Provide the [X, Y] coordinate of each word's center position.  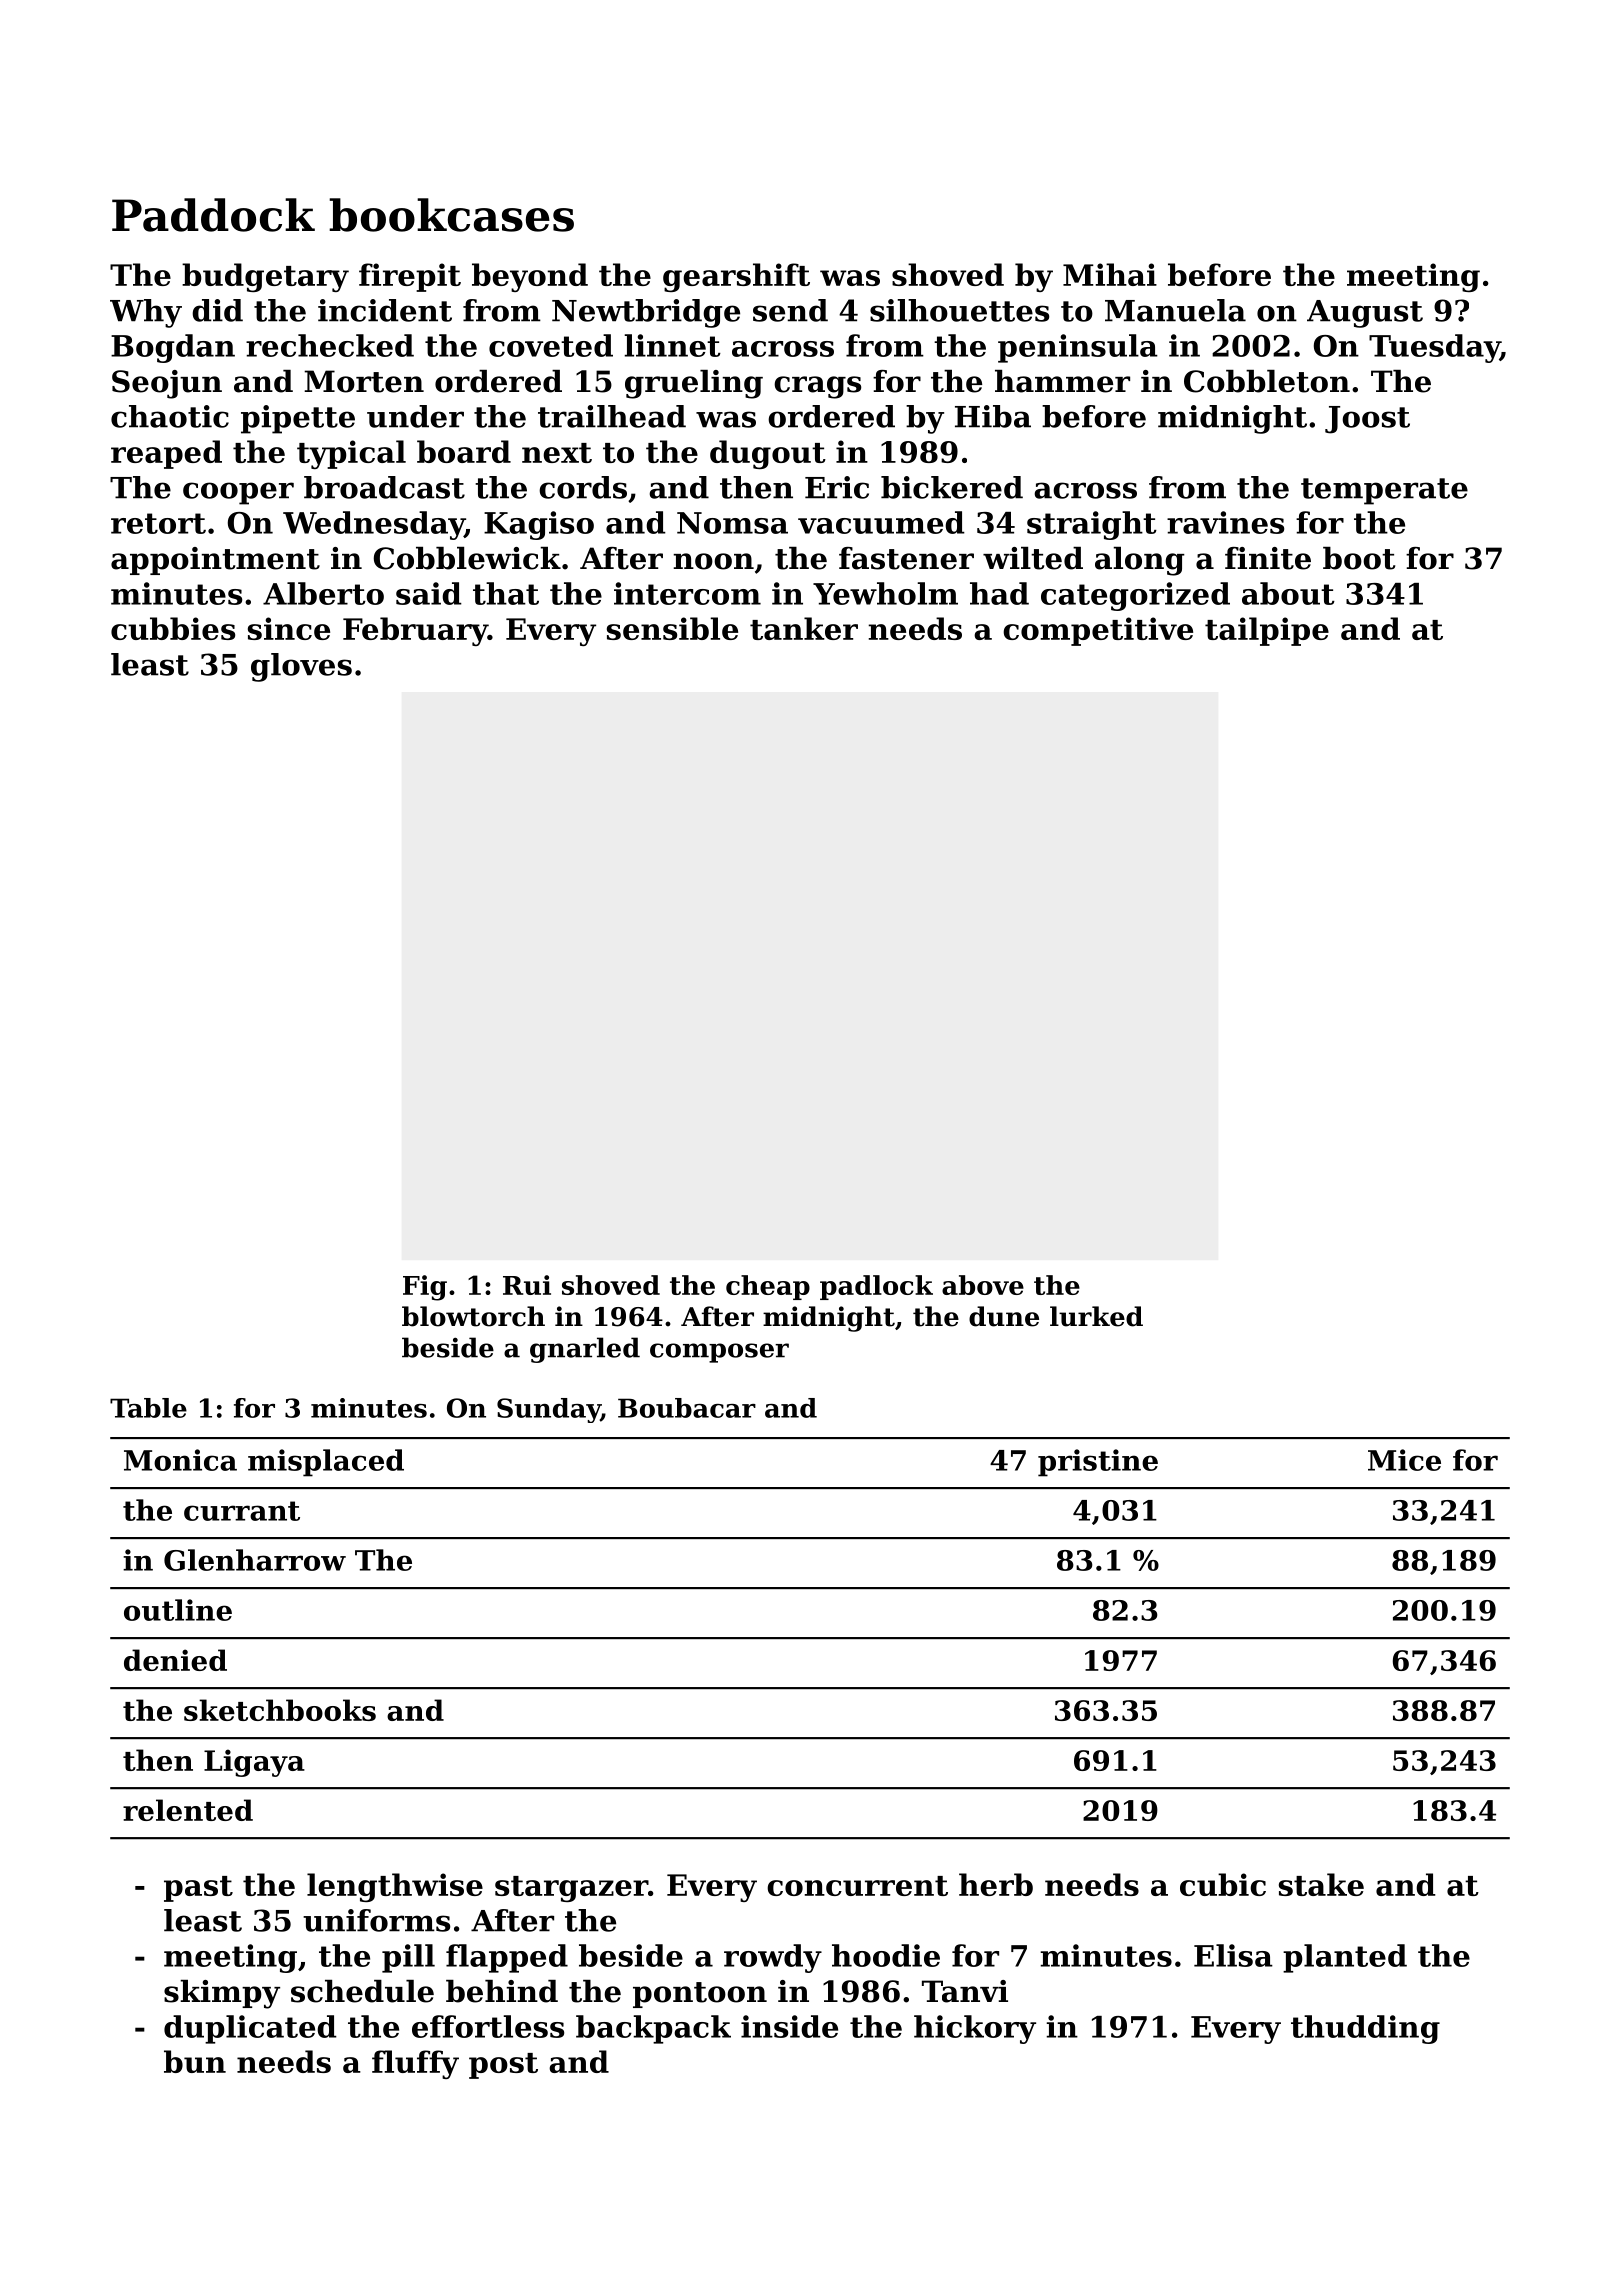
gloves [301, 667]
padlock [876, 1287]
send [790, 310]
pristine [1098, 1463]
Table [148, 1408]
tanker [804, 628]
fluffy [415, 2064]
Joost [1367, 420]
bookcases [451, 215]
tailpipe [1267, 631]
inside [789, 2026]
